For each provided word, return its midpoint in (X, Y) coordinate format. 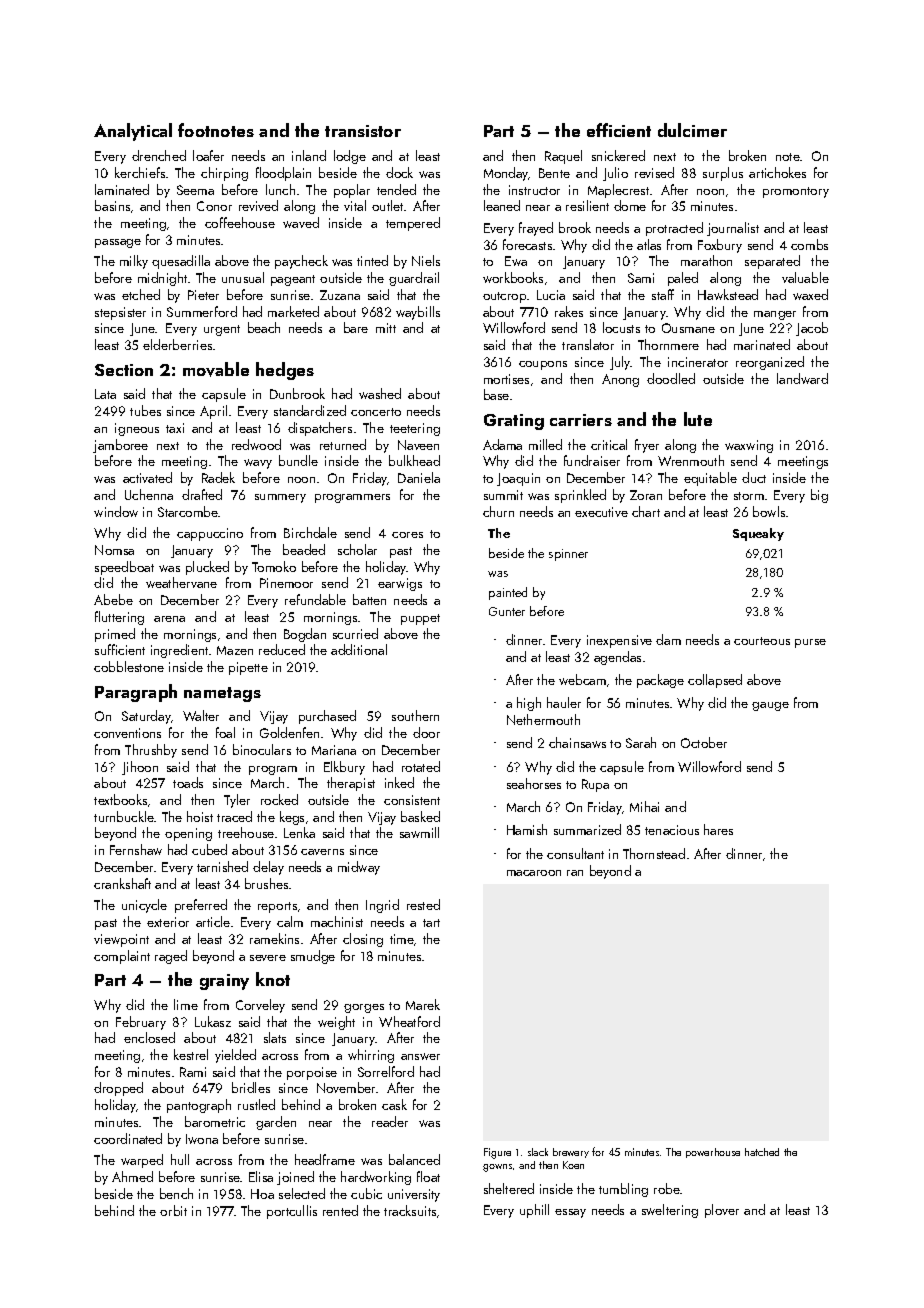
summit (503, 495)
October (704, 742)
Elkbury (344, 768)
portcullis (292, 1212)
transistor (363, 131)
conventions (127, 733)
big (819, 496)
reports (277, 907)
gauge (770, 706)
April (213, 412)
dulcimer (692, 130)
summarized (587, 829)
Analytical (133, 132)
